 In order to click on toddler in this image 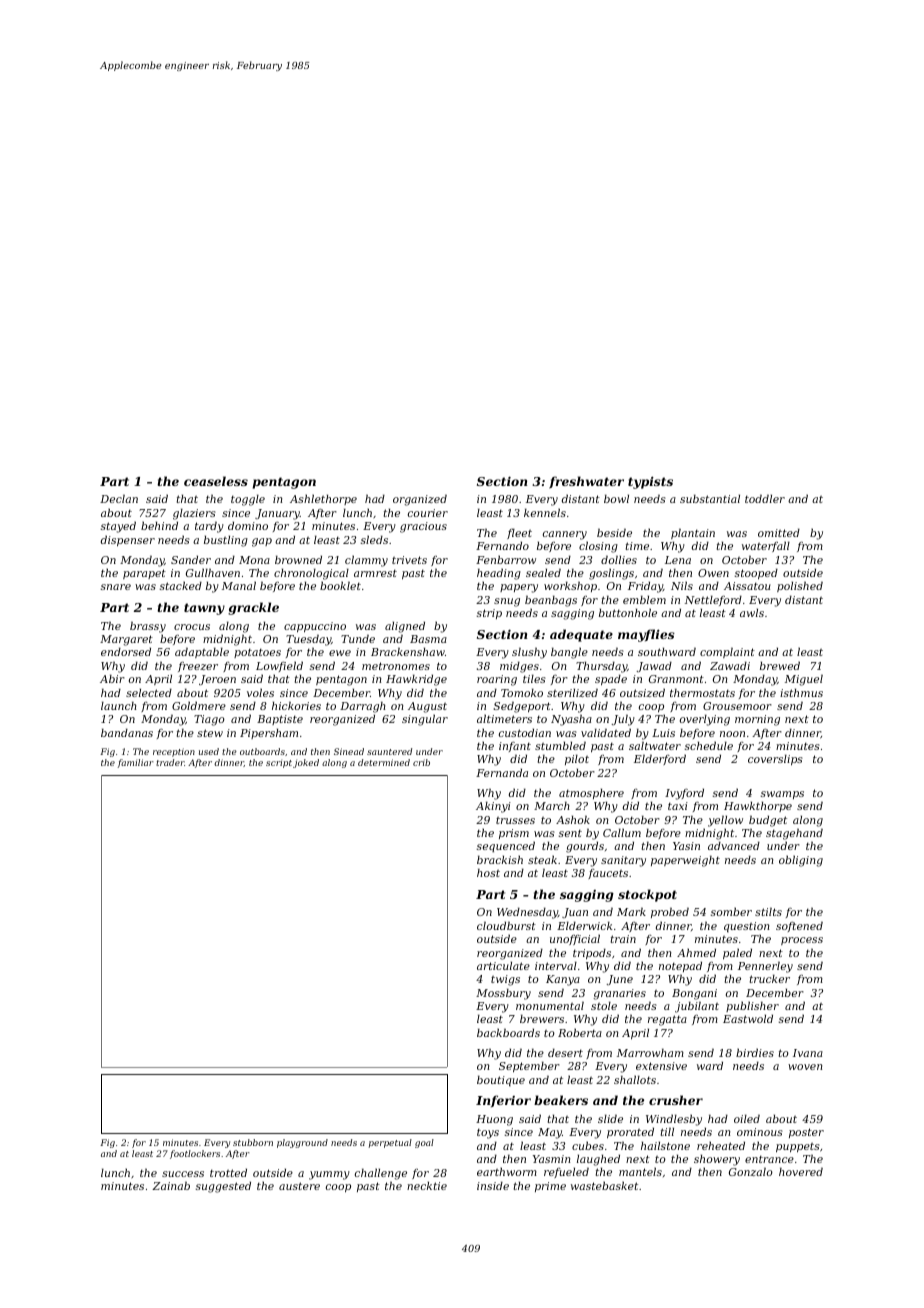, I will do `click(765, 498)`.
